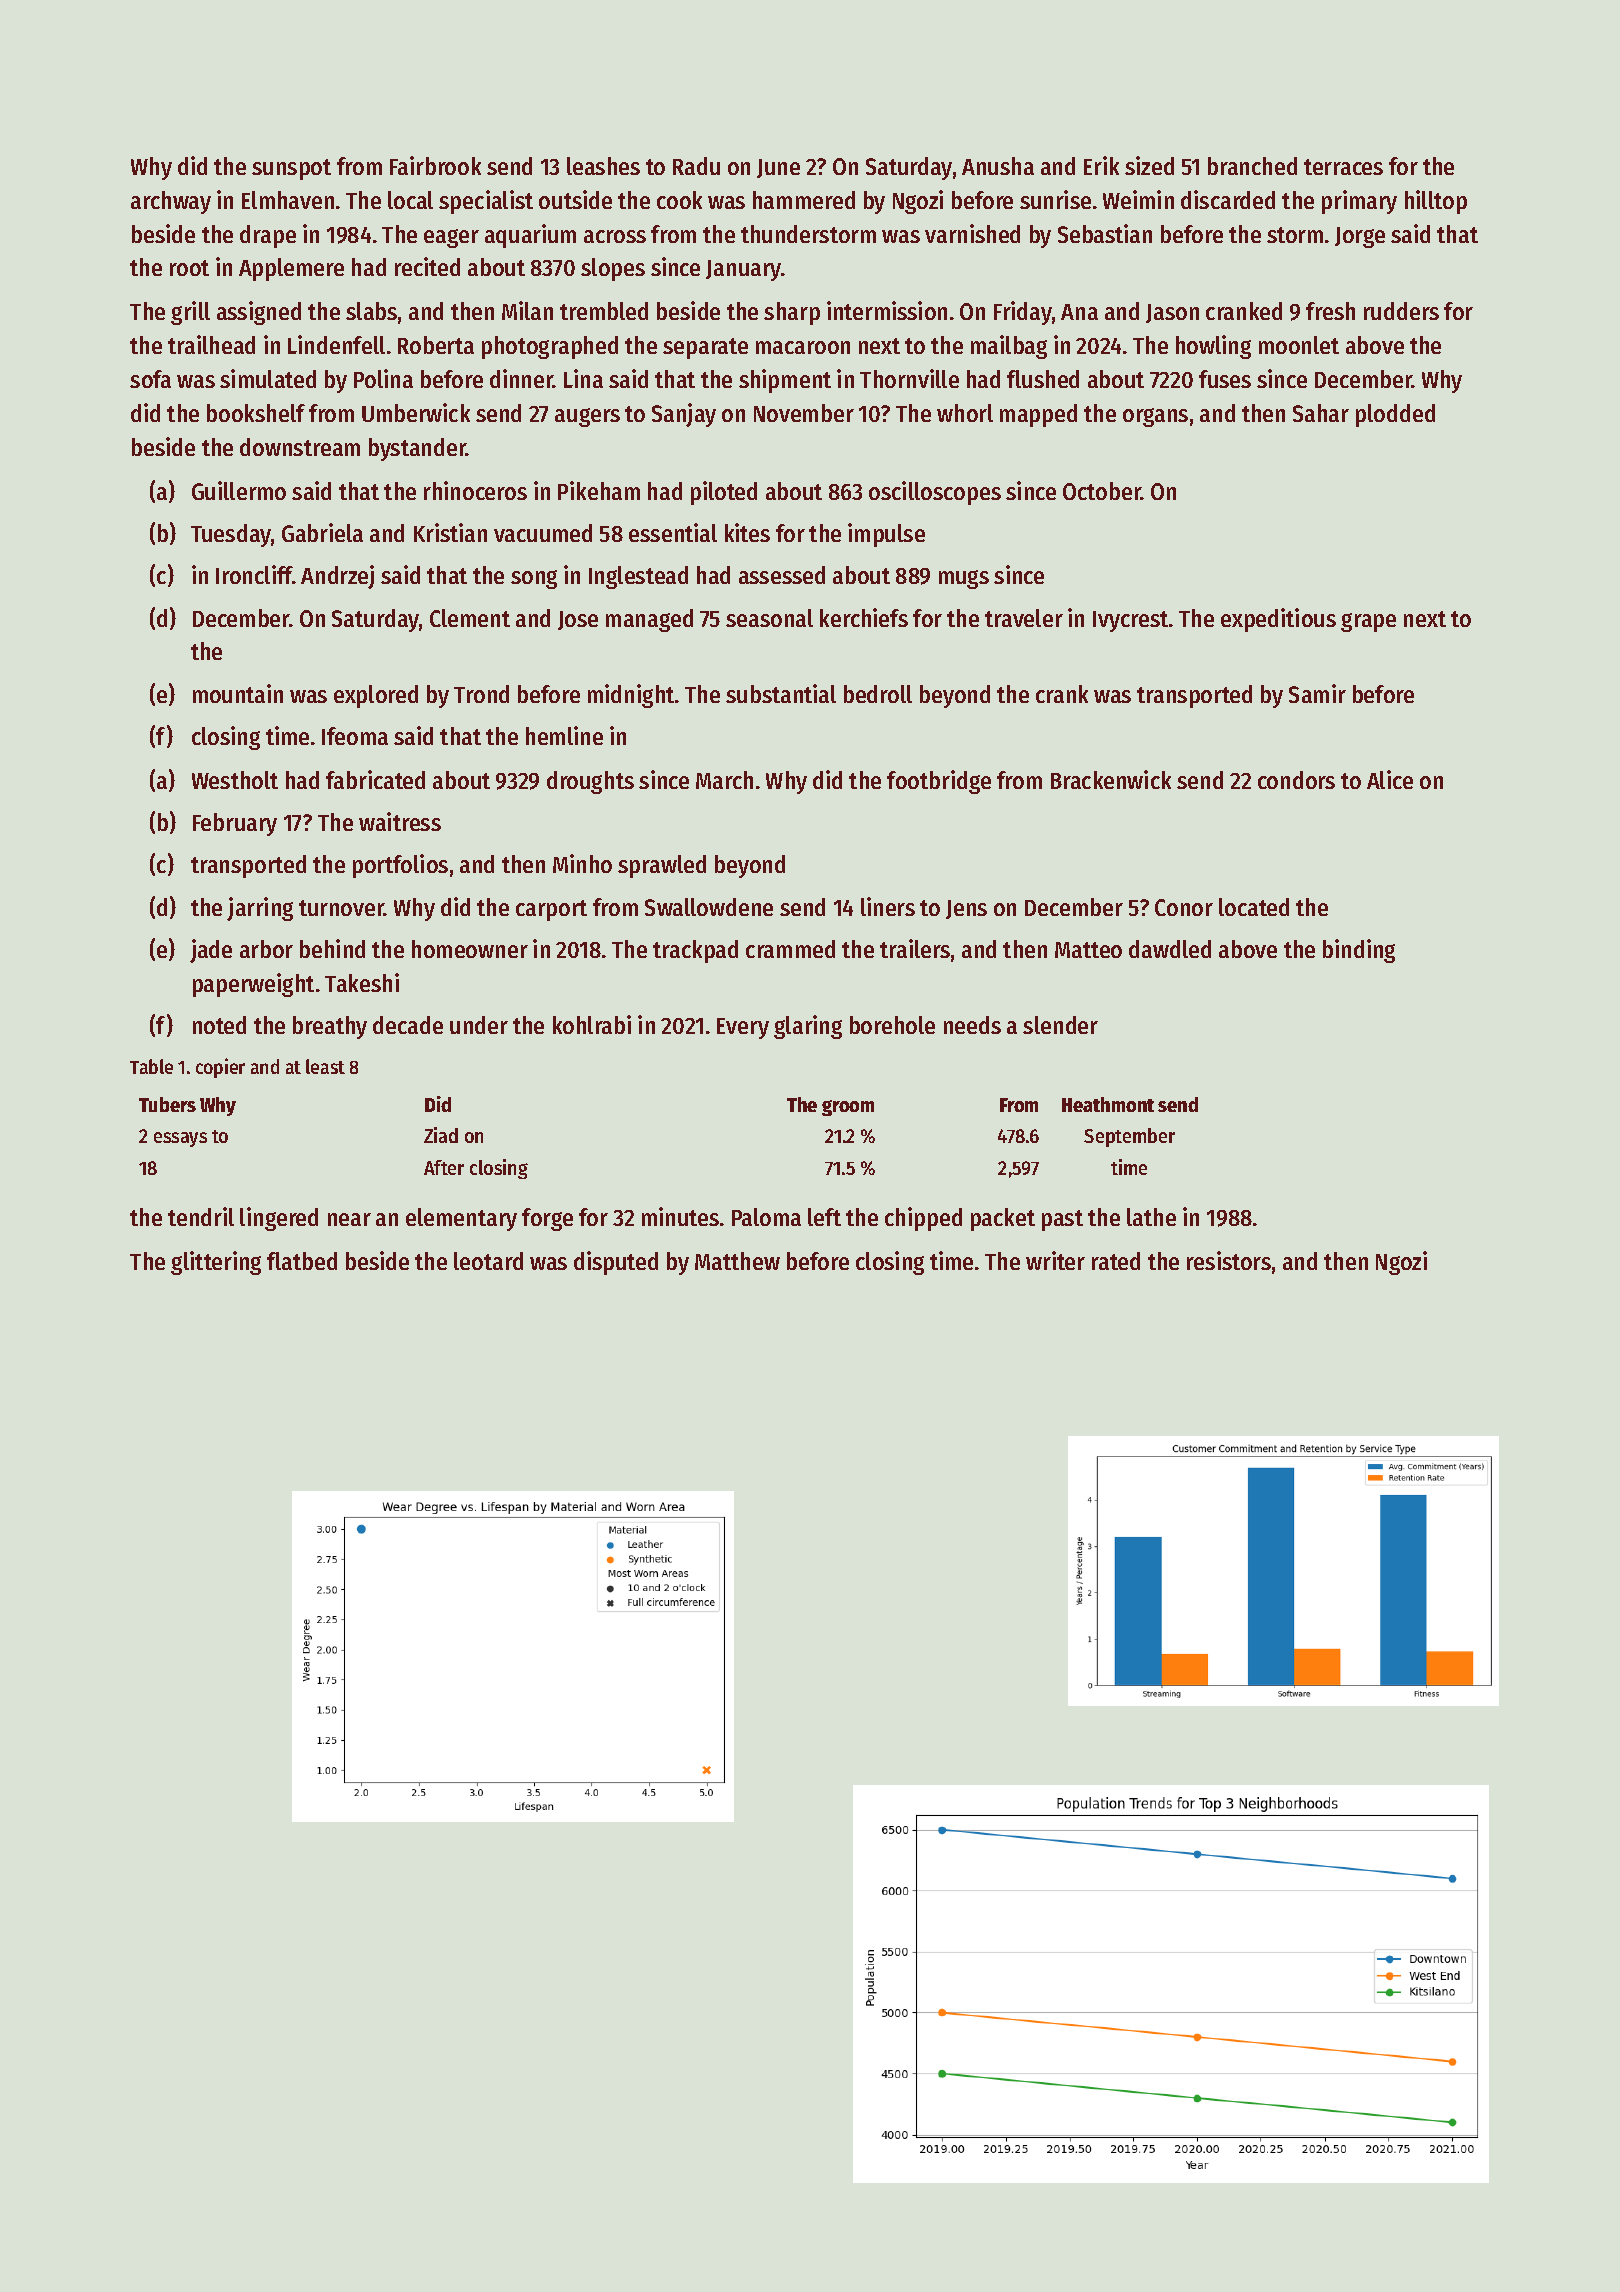  What do you see at coordinates (1229, 1260) in the screenshot?
I see `resistors` at bounding box center [1229, 1260].
